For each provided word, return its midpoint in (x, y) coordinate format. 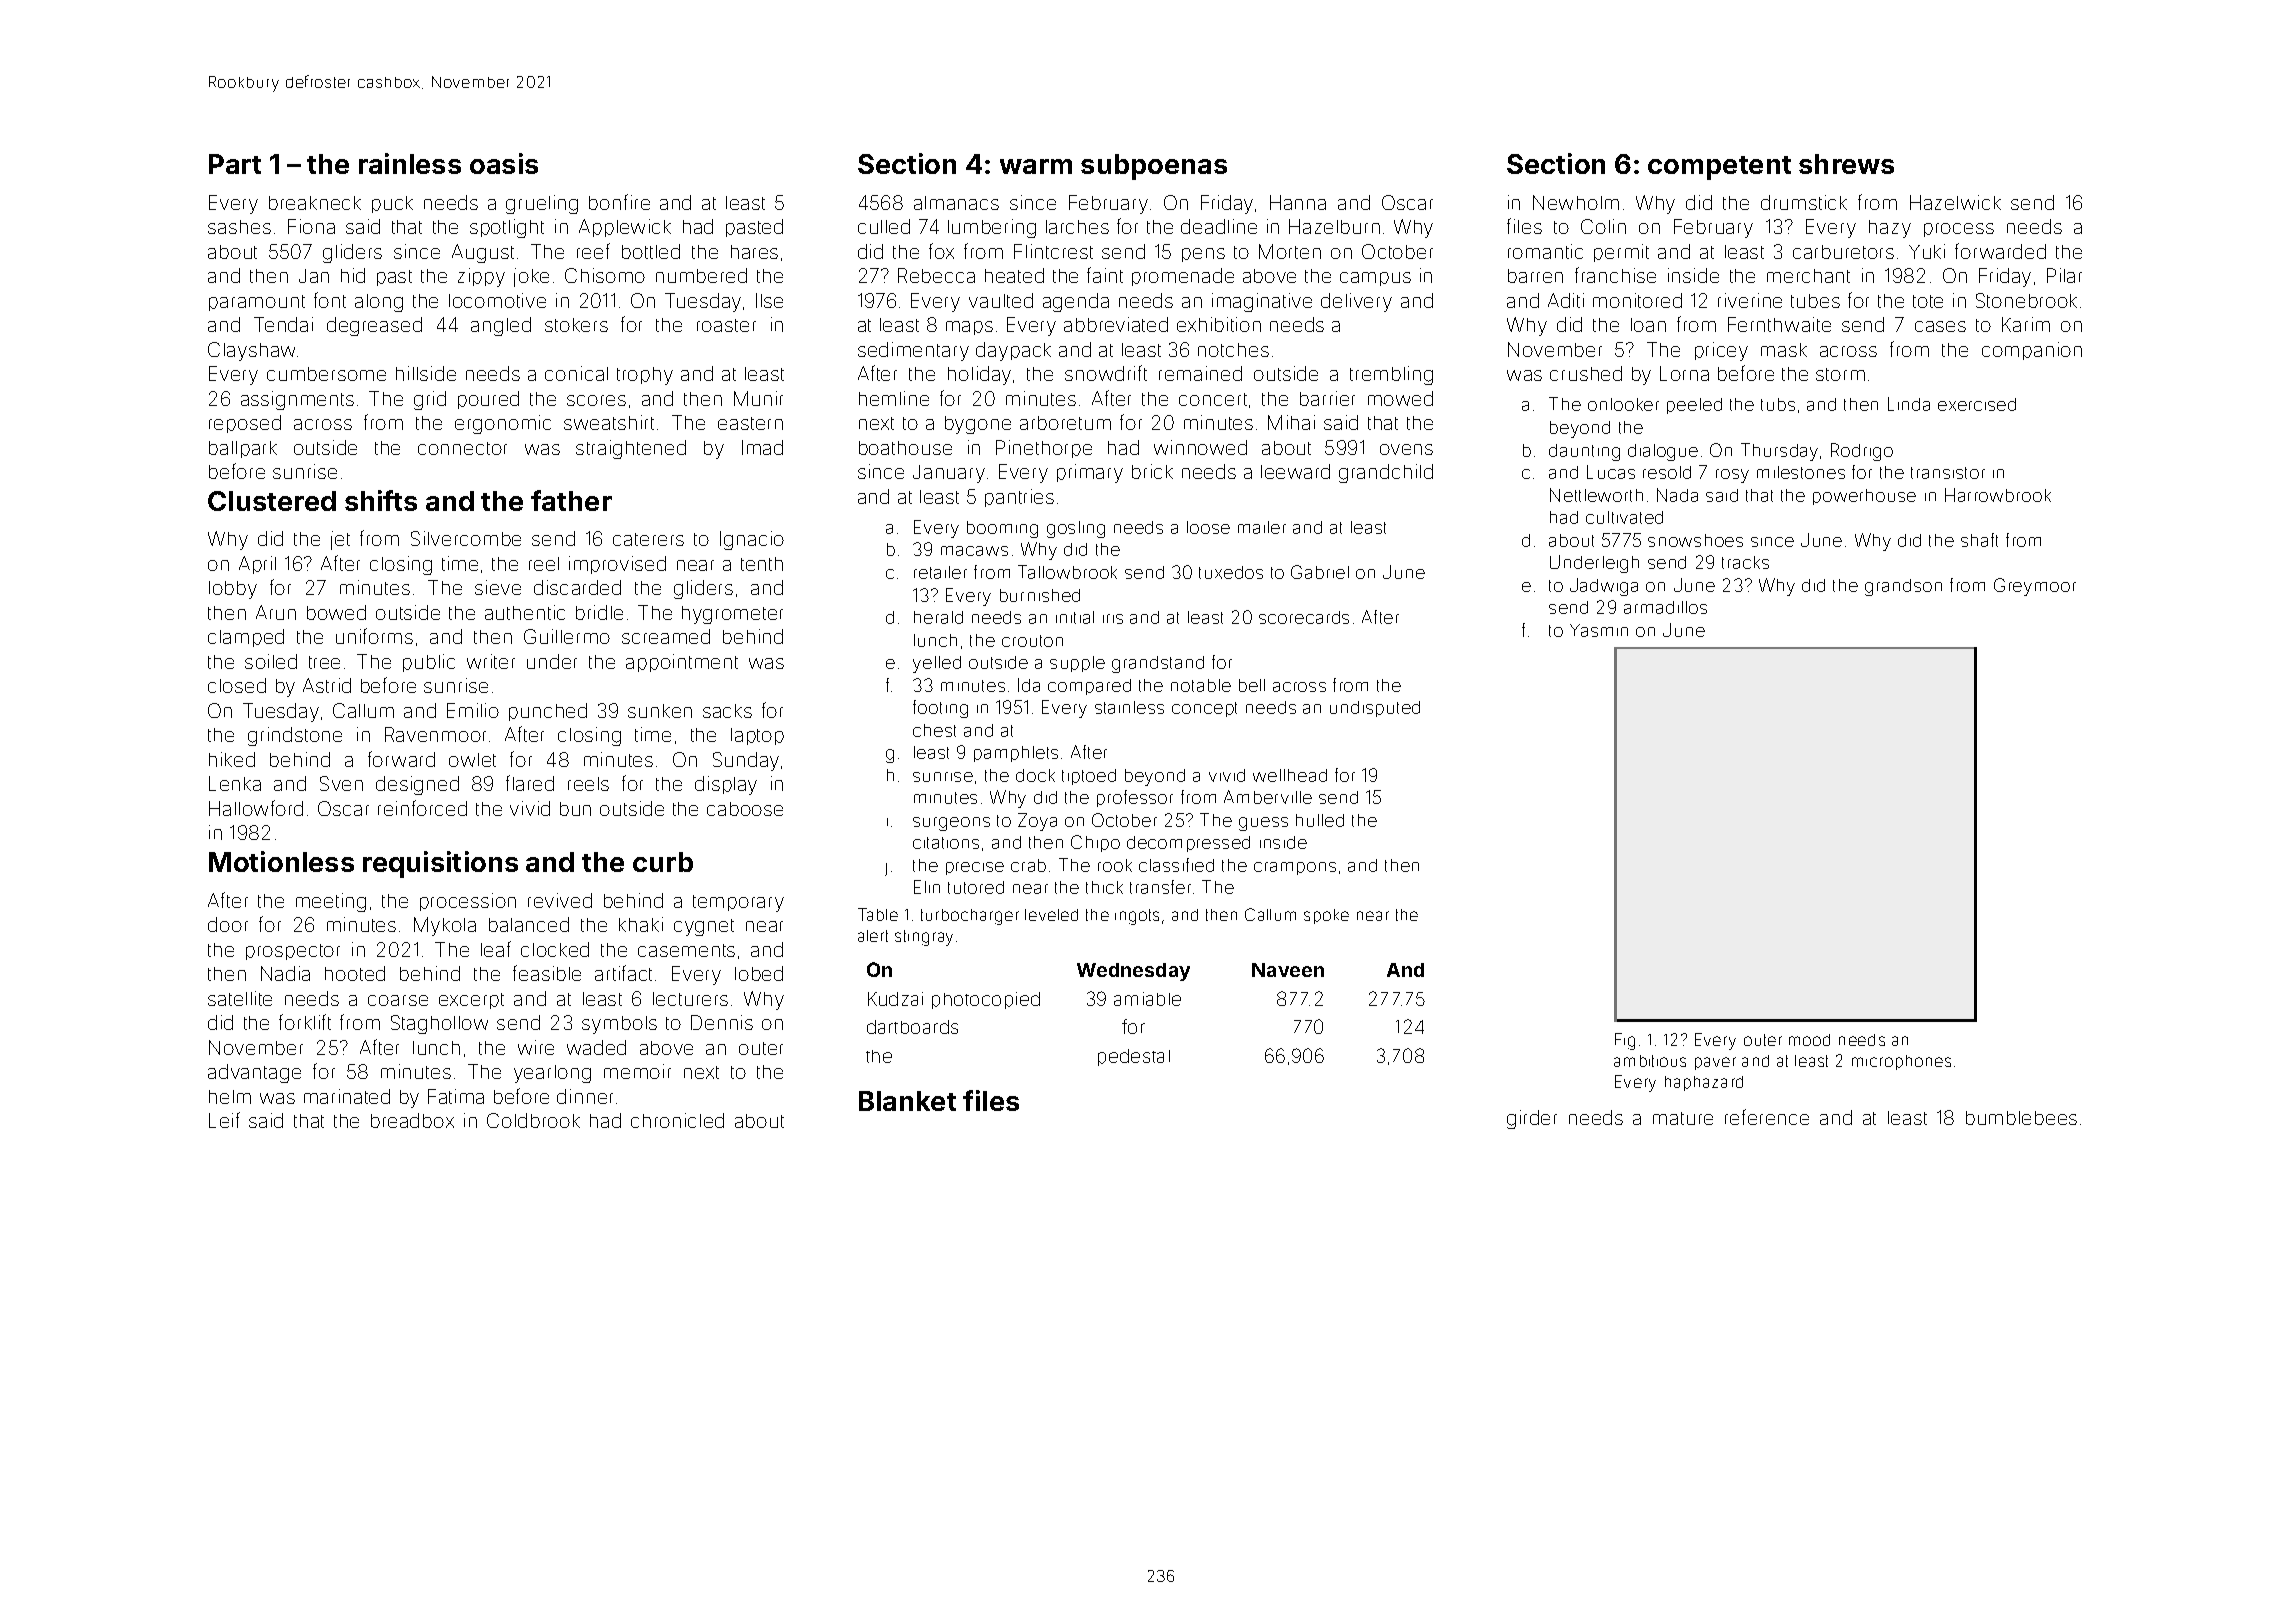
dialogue (1663, 452)
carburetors (1843, 252)
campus (1375, 279)
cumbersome (326, 374)
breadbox (412, 1120)
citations (946, 843)
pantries (1019, 498)
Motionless (281, 861)
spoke (1326, 916)
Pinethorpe (1044, 449)
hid (353, 275)
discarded (577, 587)
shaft (1979, 540)
